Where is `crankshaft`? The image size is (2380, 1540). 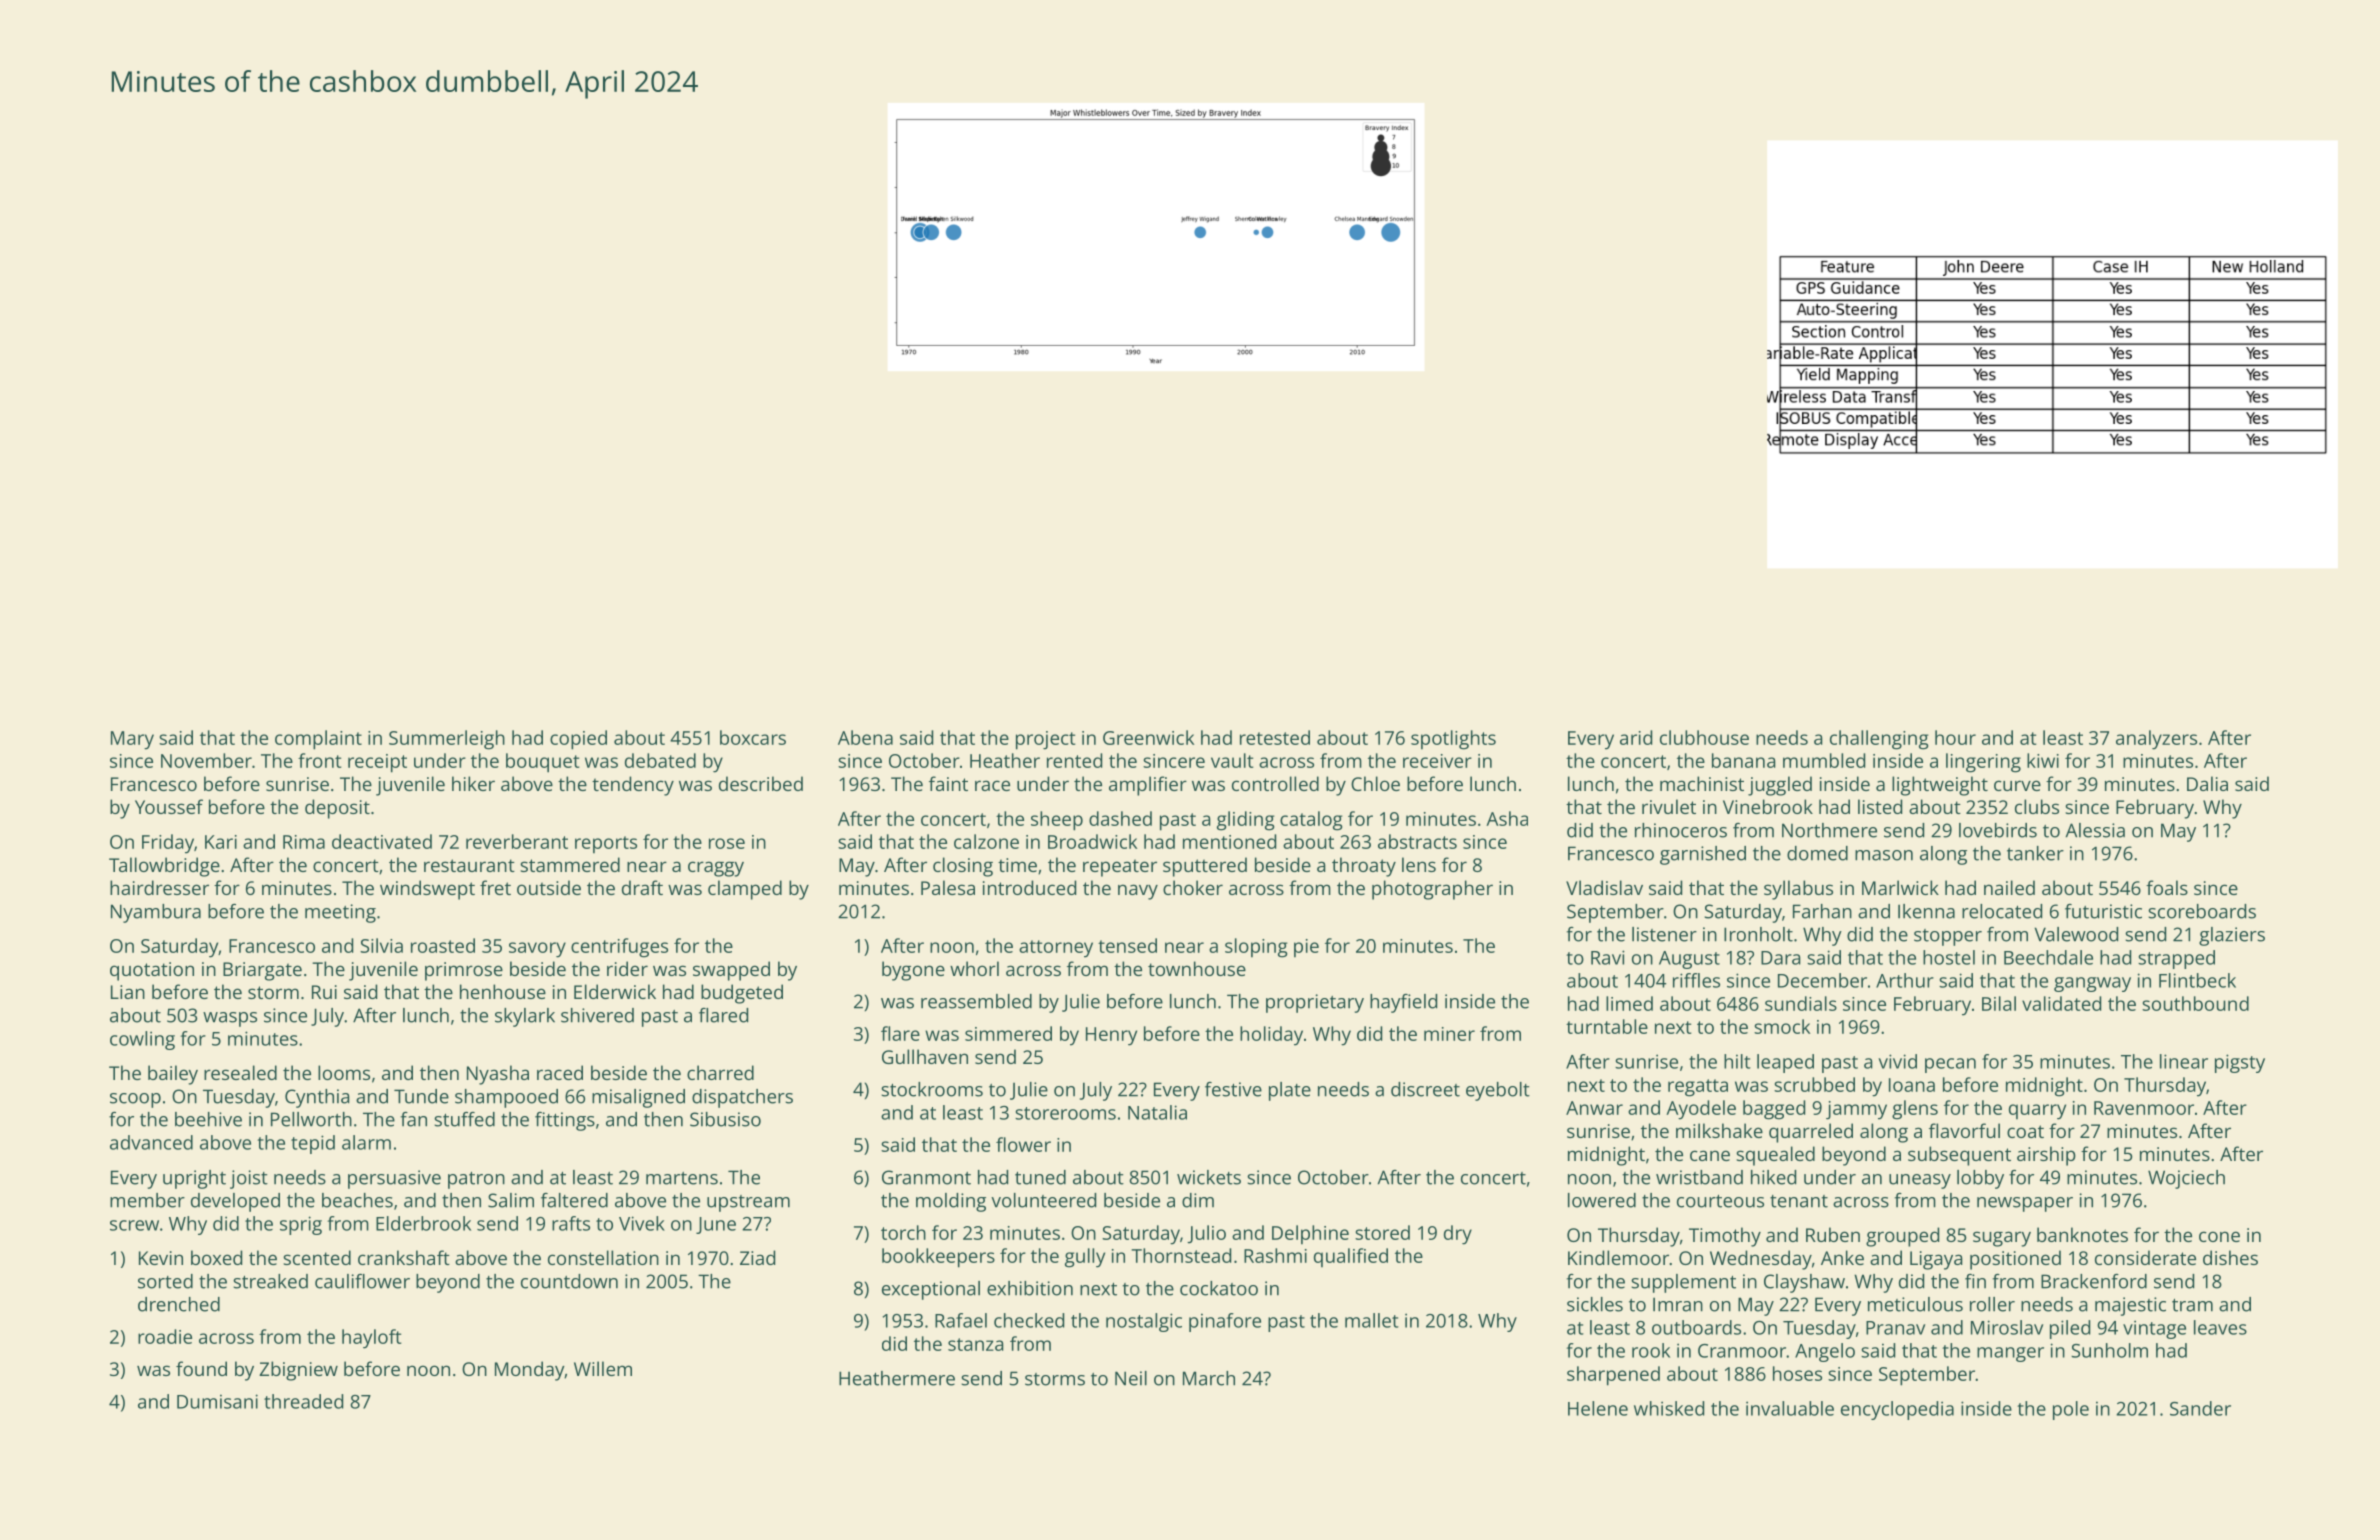
crankshaft is located at coordinates (404, 1257).
